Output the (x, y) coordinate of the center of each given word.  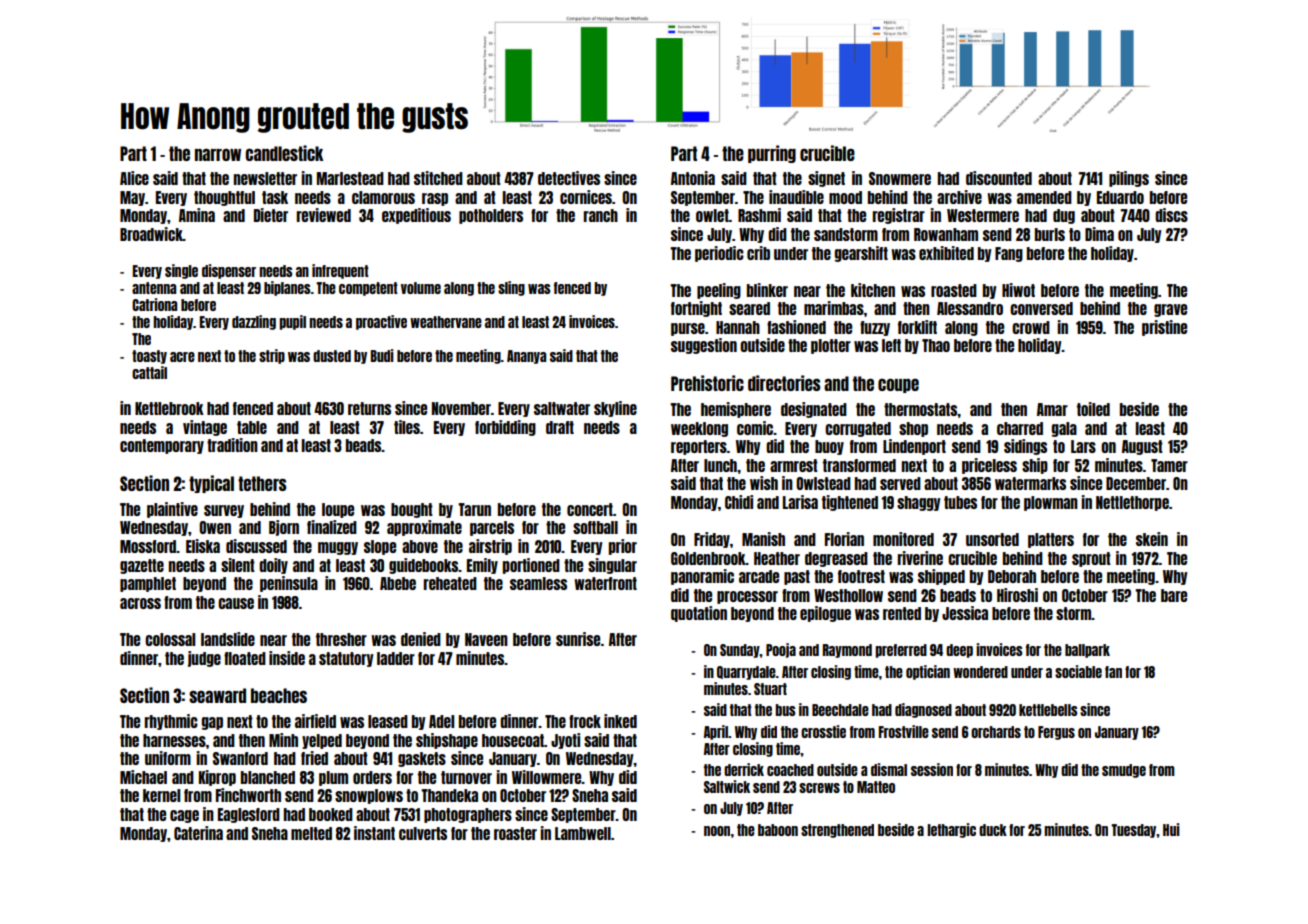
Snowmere (900, 178)
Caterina (198, 833)
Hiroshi (1017, 595)
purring (772, 154)
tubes (960, 502)
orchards (996, 732)
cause (236, 603)
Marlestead (350, 178)
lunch (720, 465)
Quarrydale (746, 673)
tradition (232, 445)
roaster (515, 833)
